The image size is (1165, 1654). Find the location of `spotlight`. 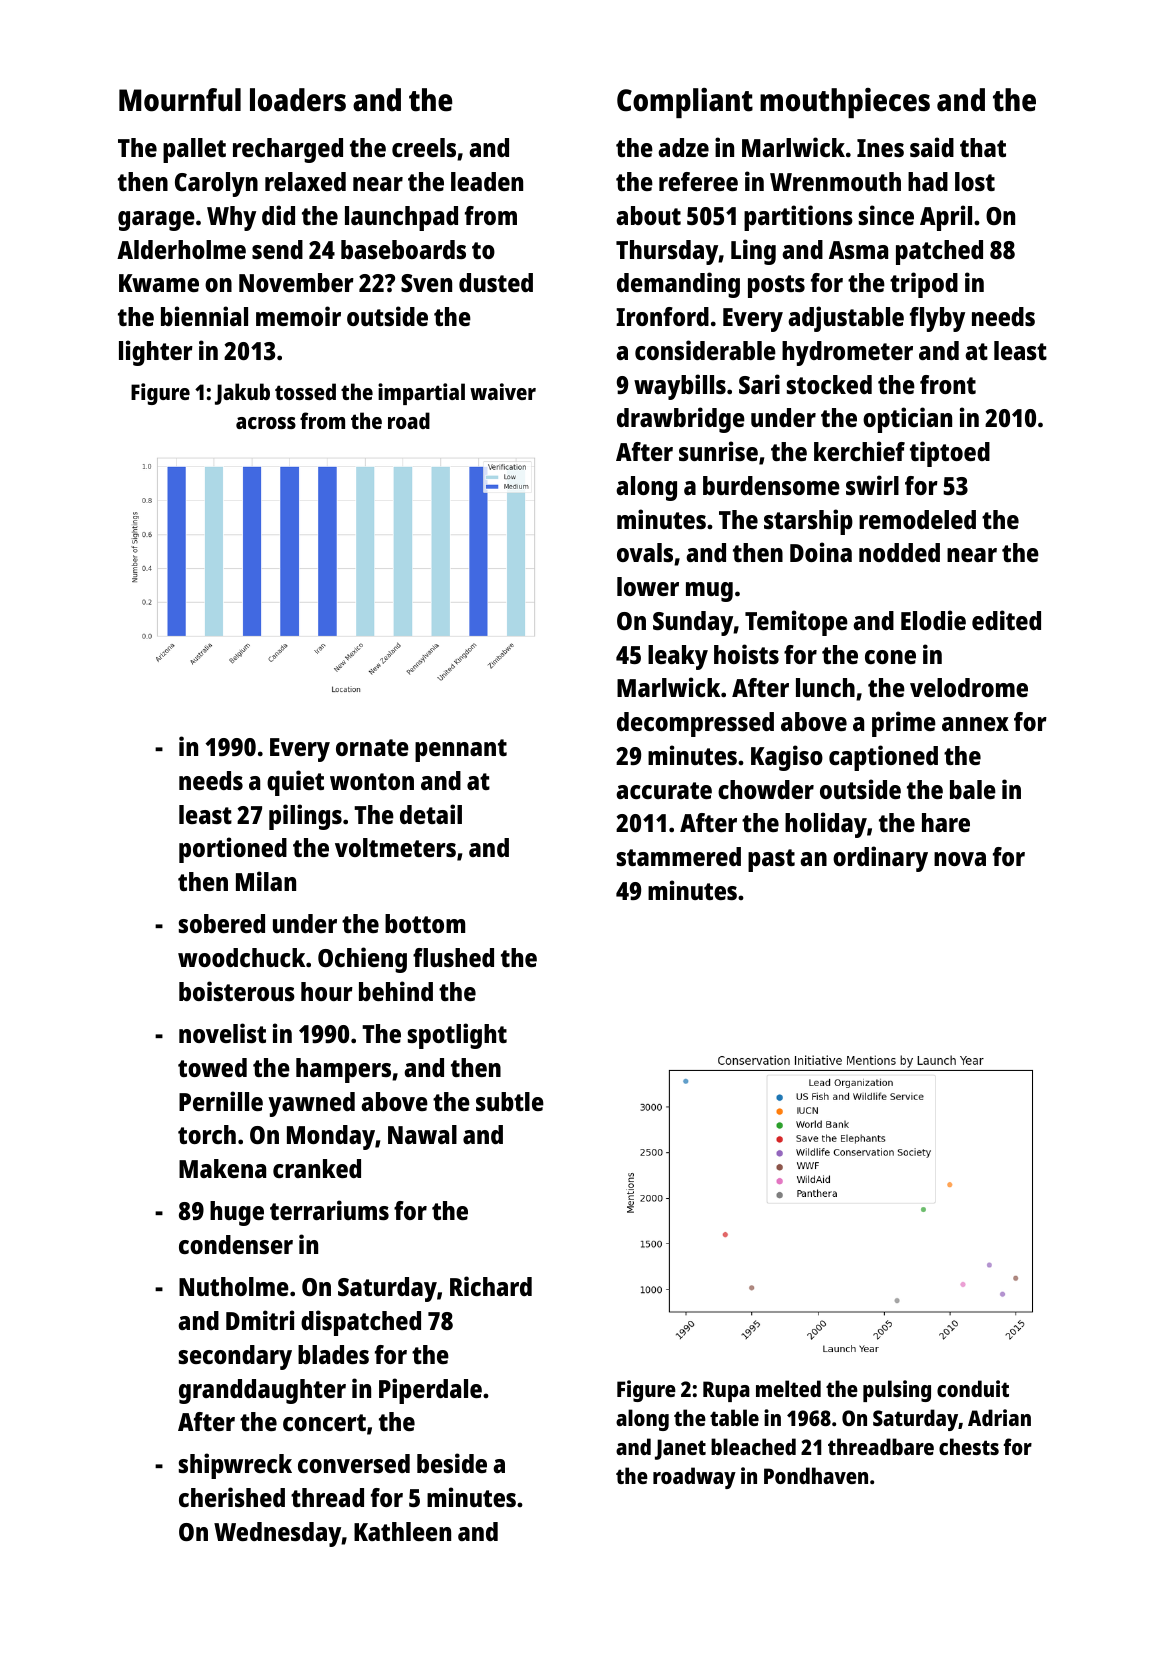

spotlight is located at coordinates (457, 1036).
